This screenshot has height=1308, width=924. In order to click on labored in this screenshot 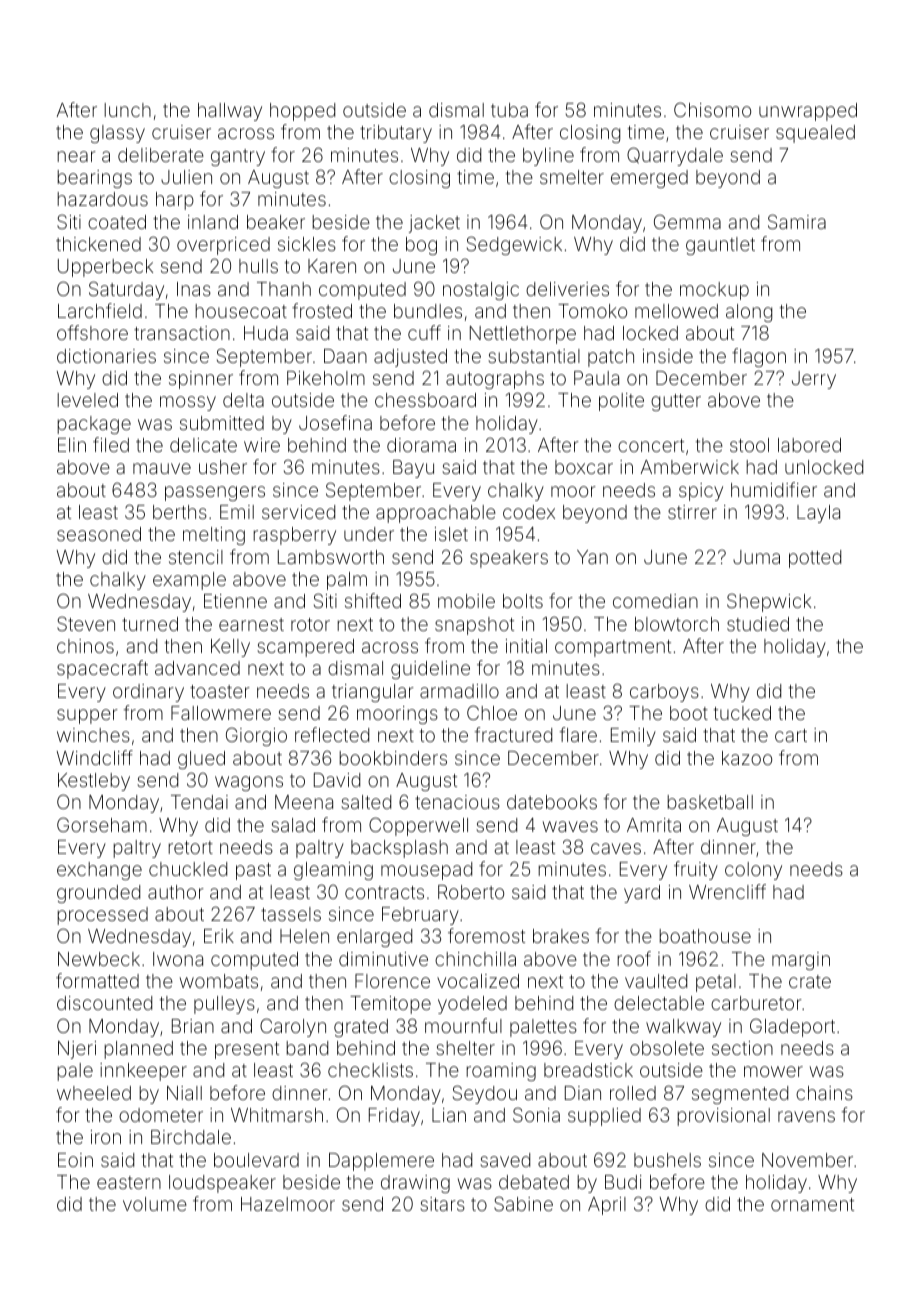, I will do `click(809, 445)`.
